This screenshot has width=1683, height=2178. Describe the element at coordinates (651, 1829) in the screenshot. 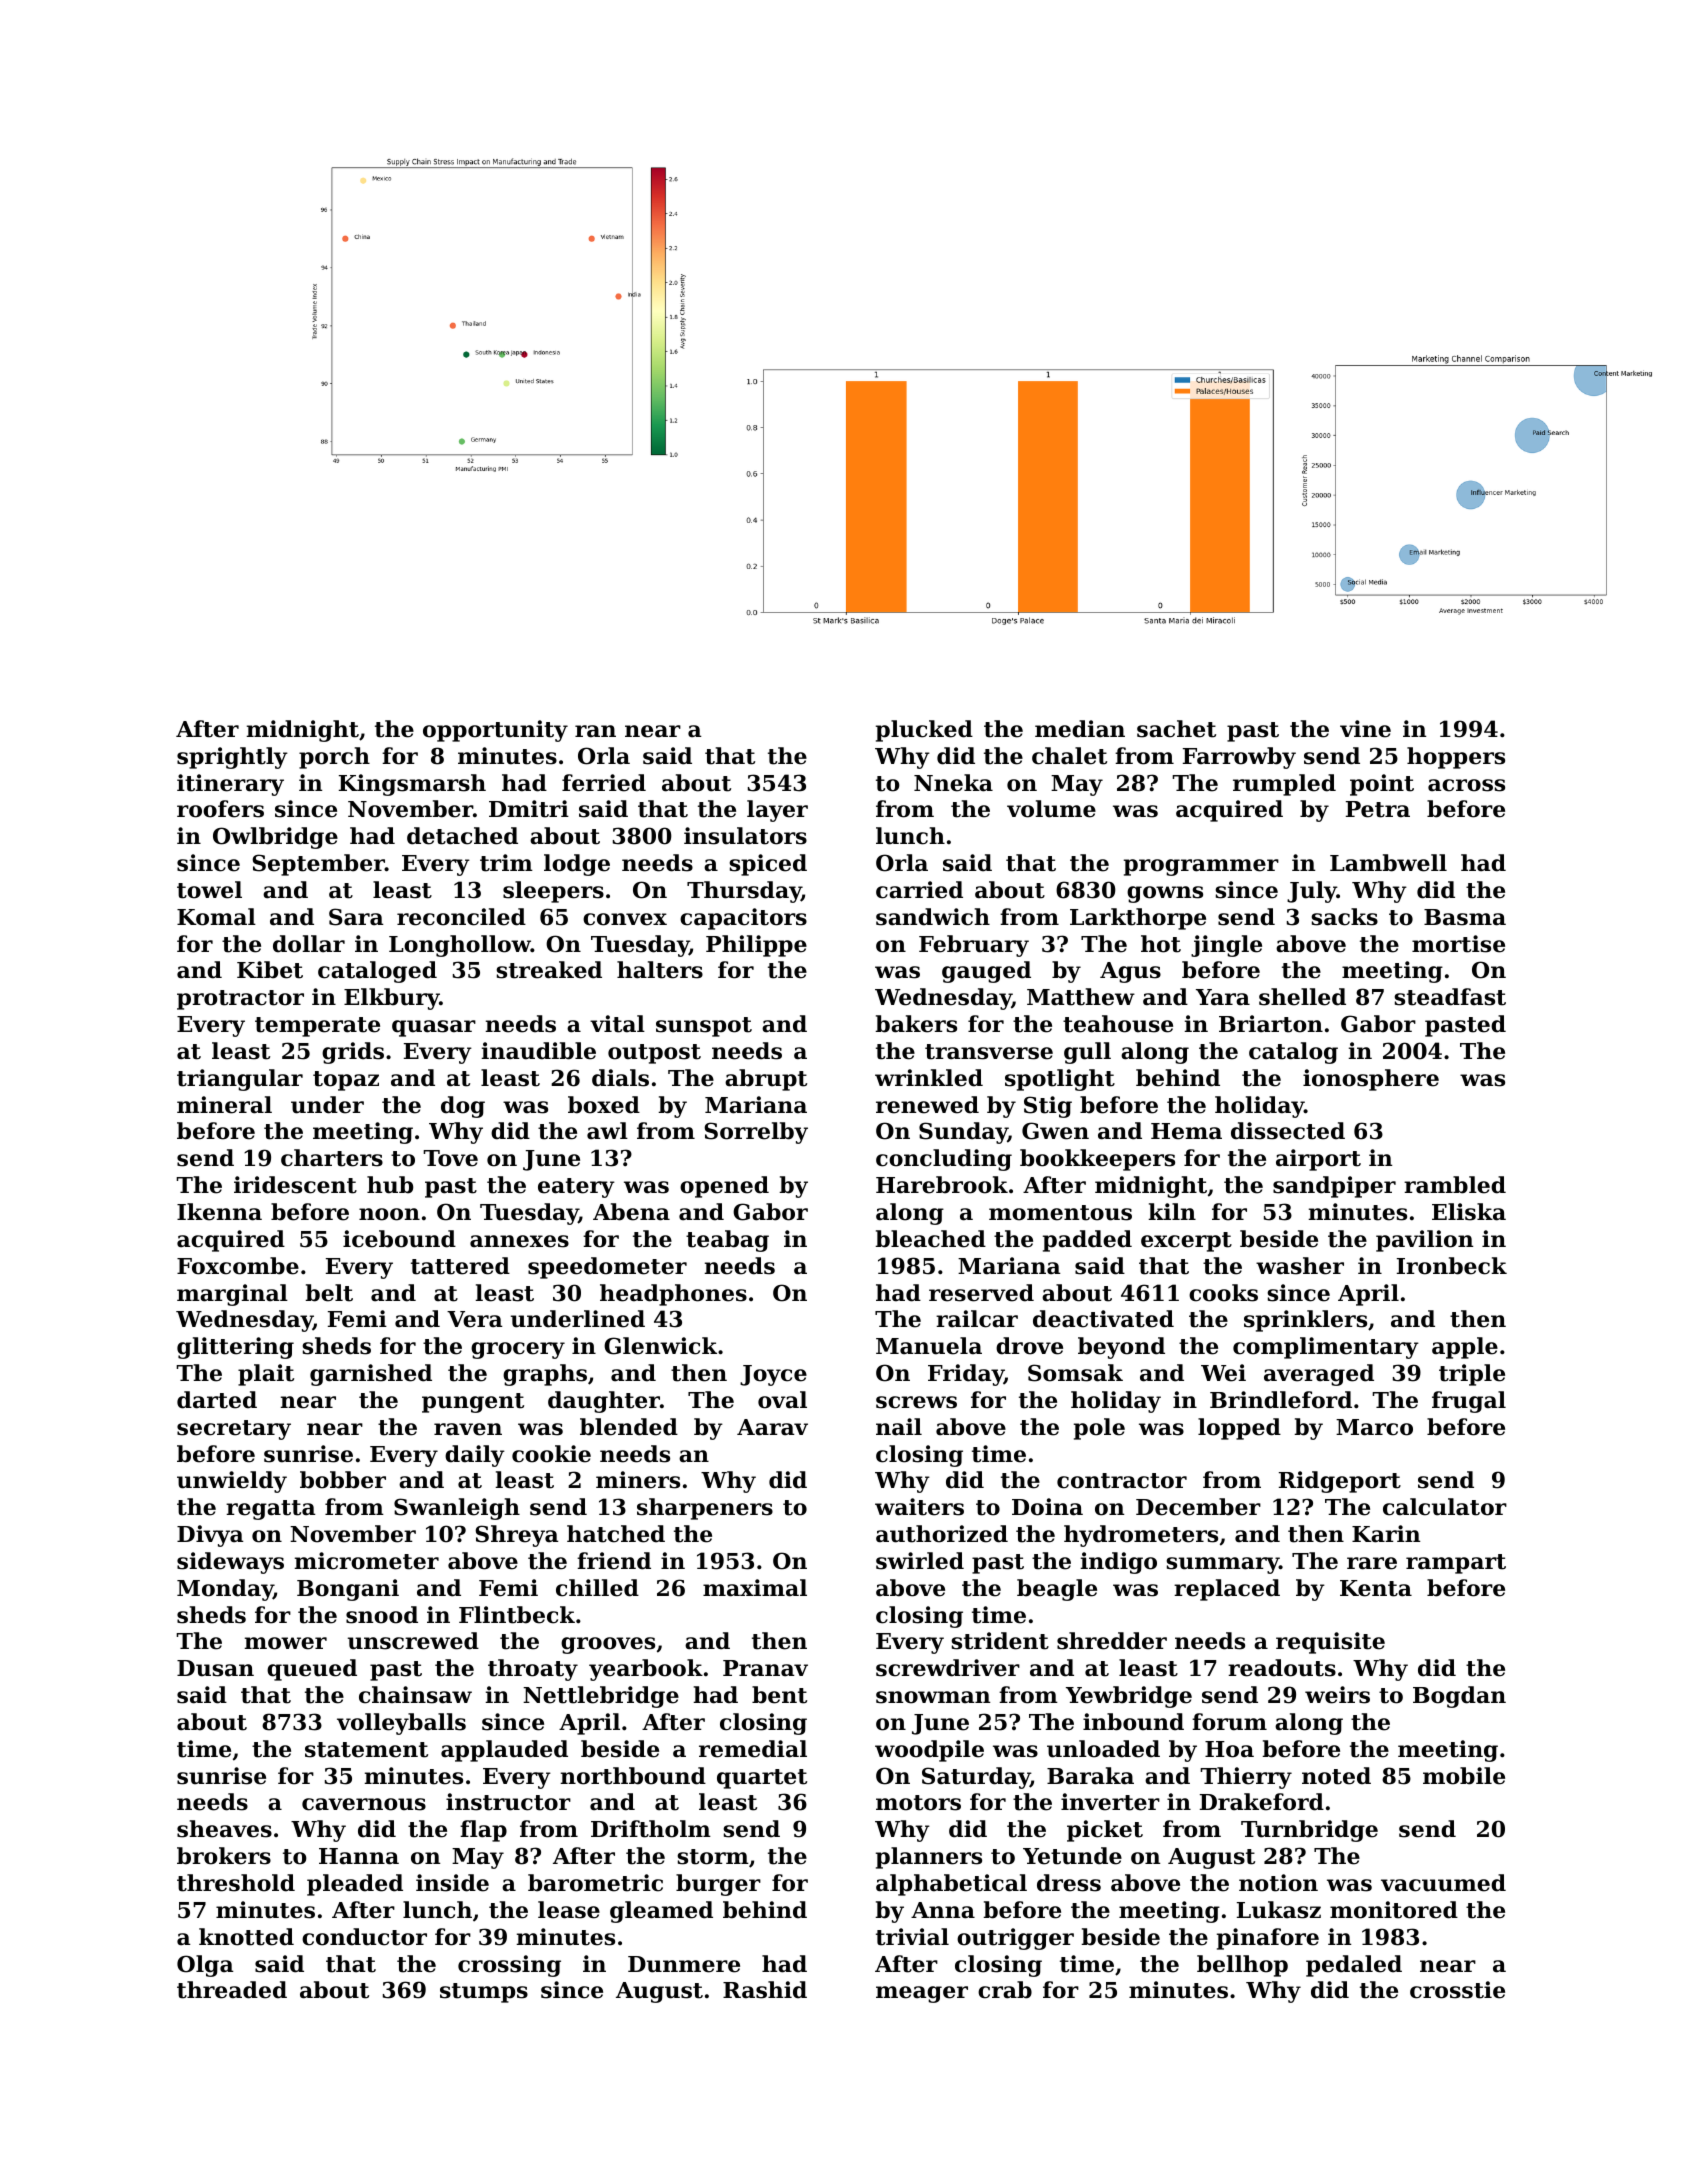

I see `Driftholm` at that location.
